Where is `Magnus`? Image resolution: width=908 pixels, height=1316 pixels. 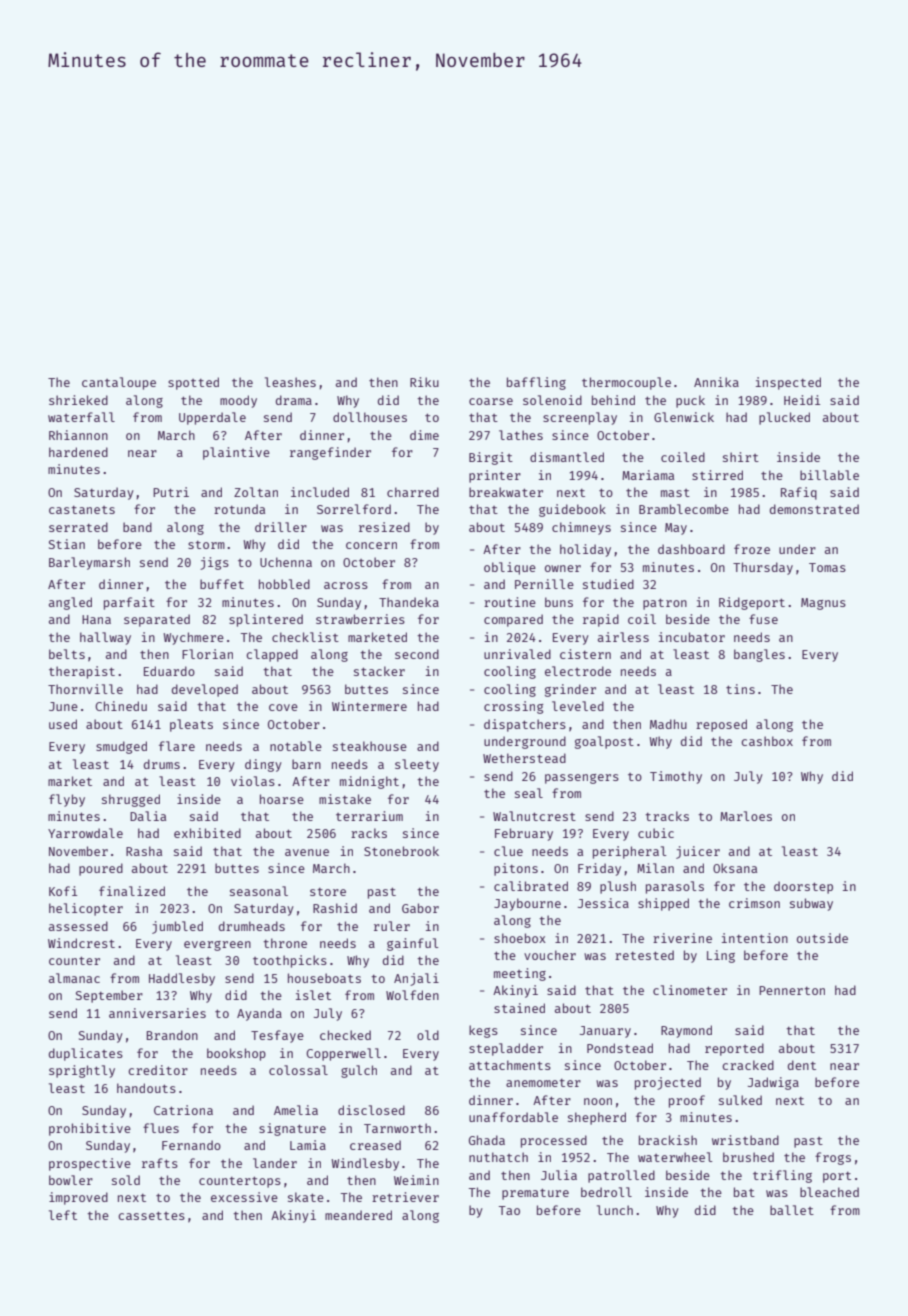
Magnus is located at coordinates (823, 604).
